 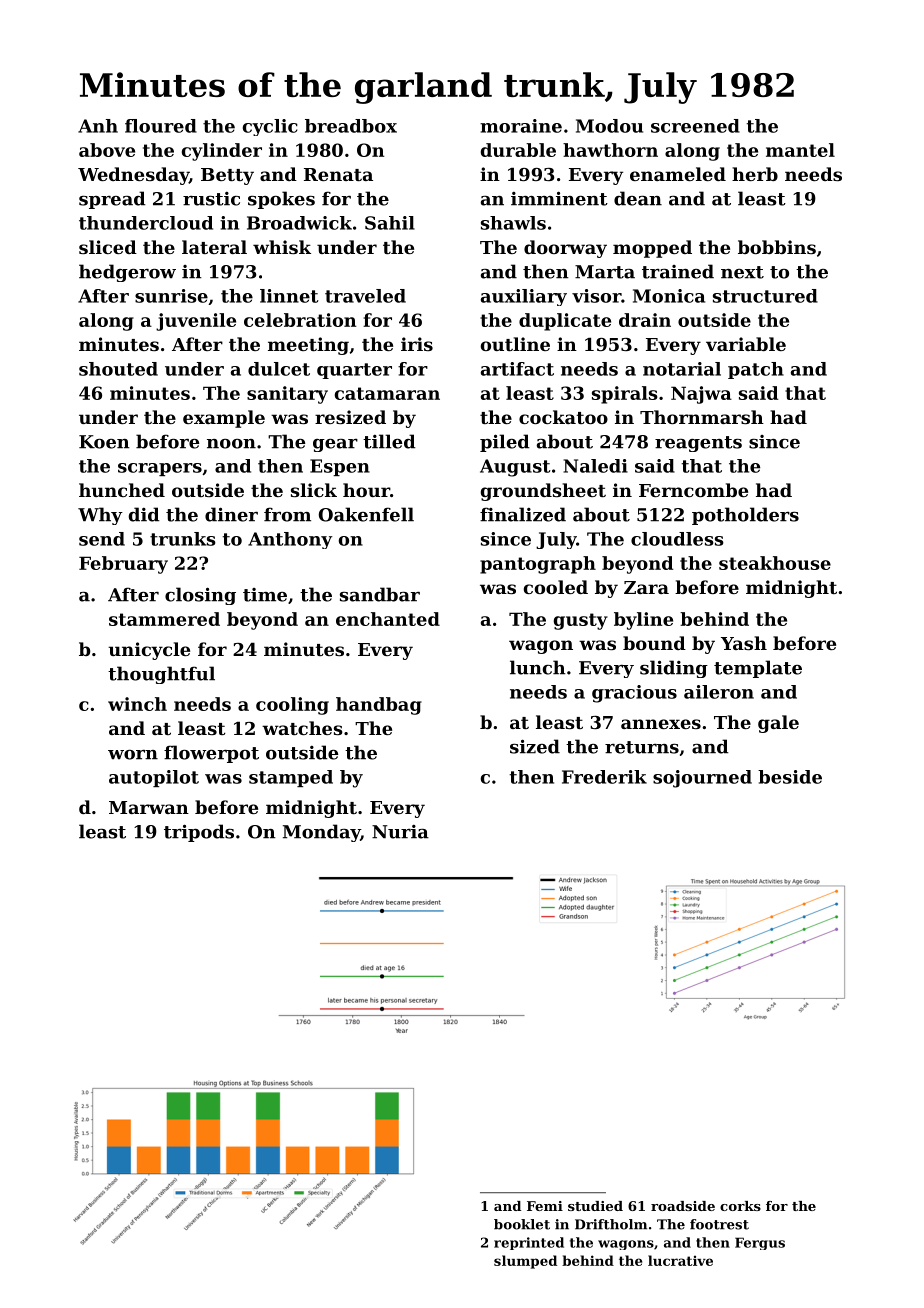 What do you see at coordinates (505, 443) in the page?
I see `piled` at bounding box center [505, 443].
